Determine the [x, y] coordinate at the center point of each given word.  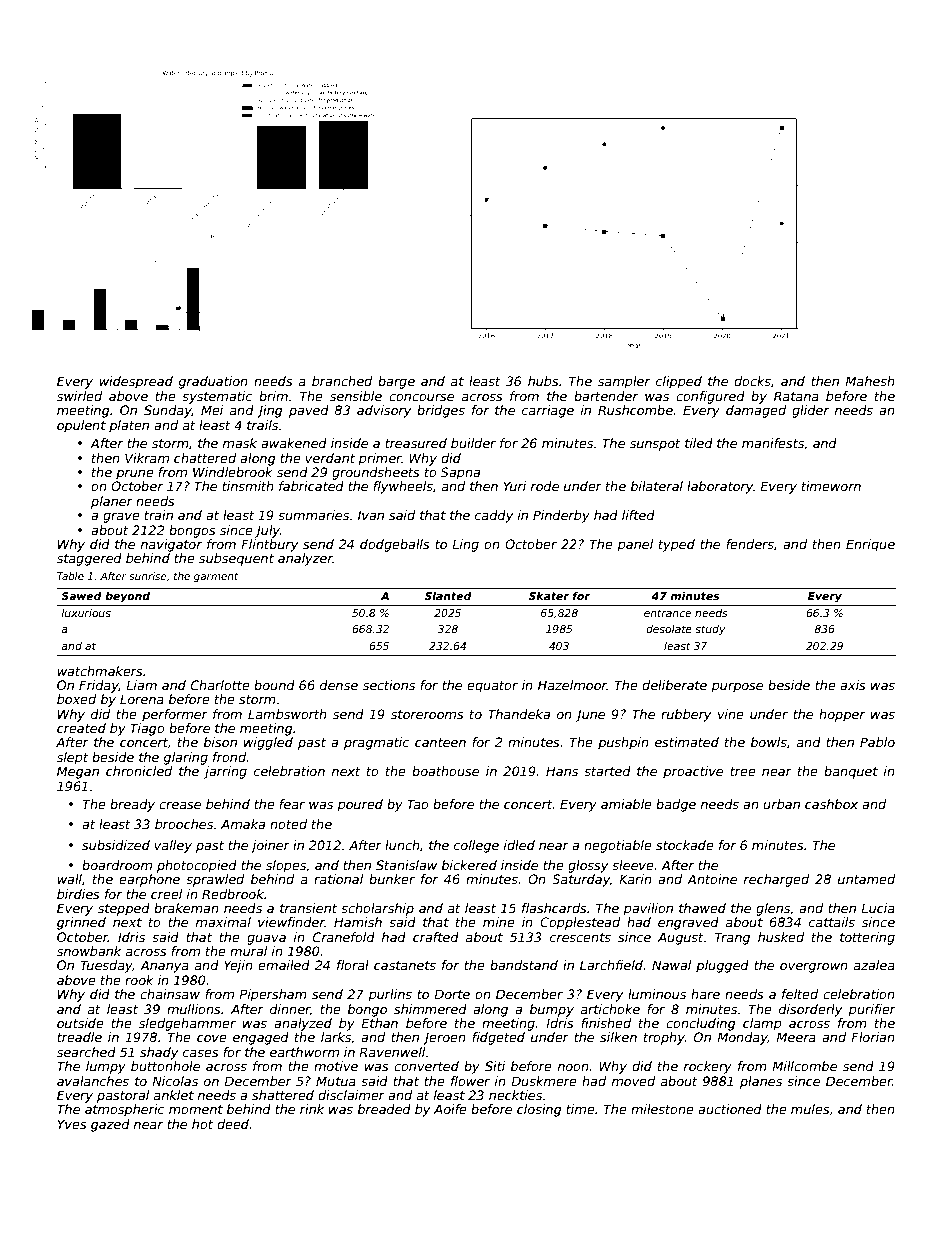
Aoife [450, 1109]
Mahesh [870, 381]
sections [389, 685]
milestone [662, 1109]
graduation [213, 382]
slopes [286, 866]
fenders [750, 544]
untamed [866, 879]
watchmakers [100, 671]
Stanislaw [406, 865]
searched [86, 1052]
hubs [543, 381]
